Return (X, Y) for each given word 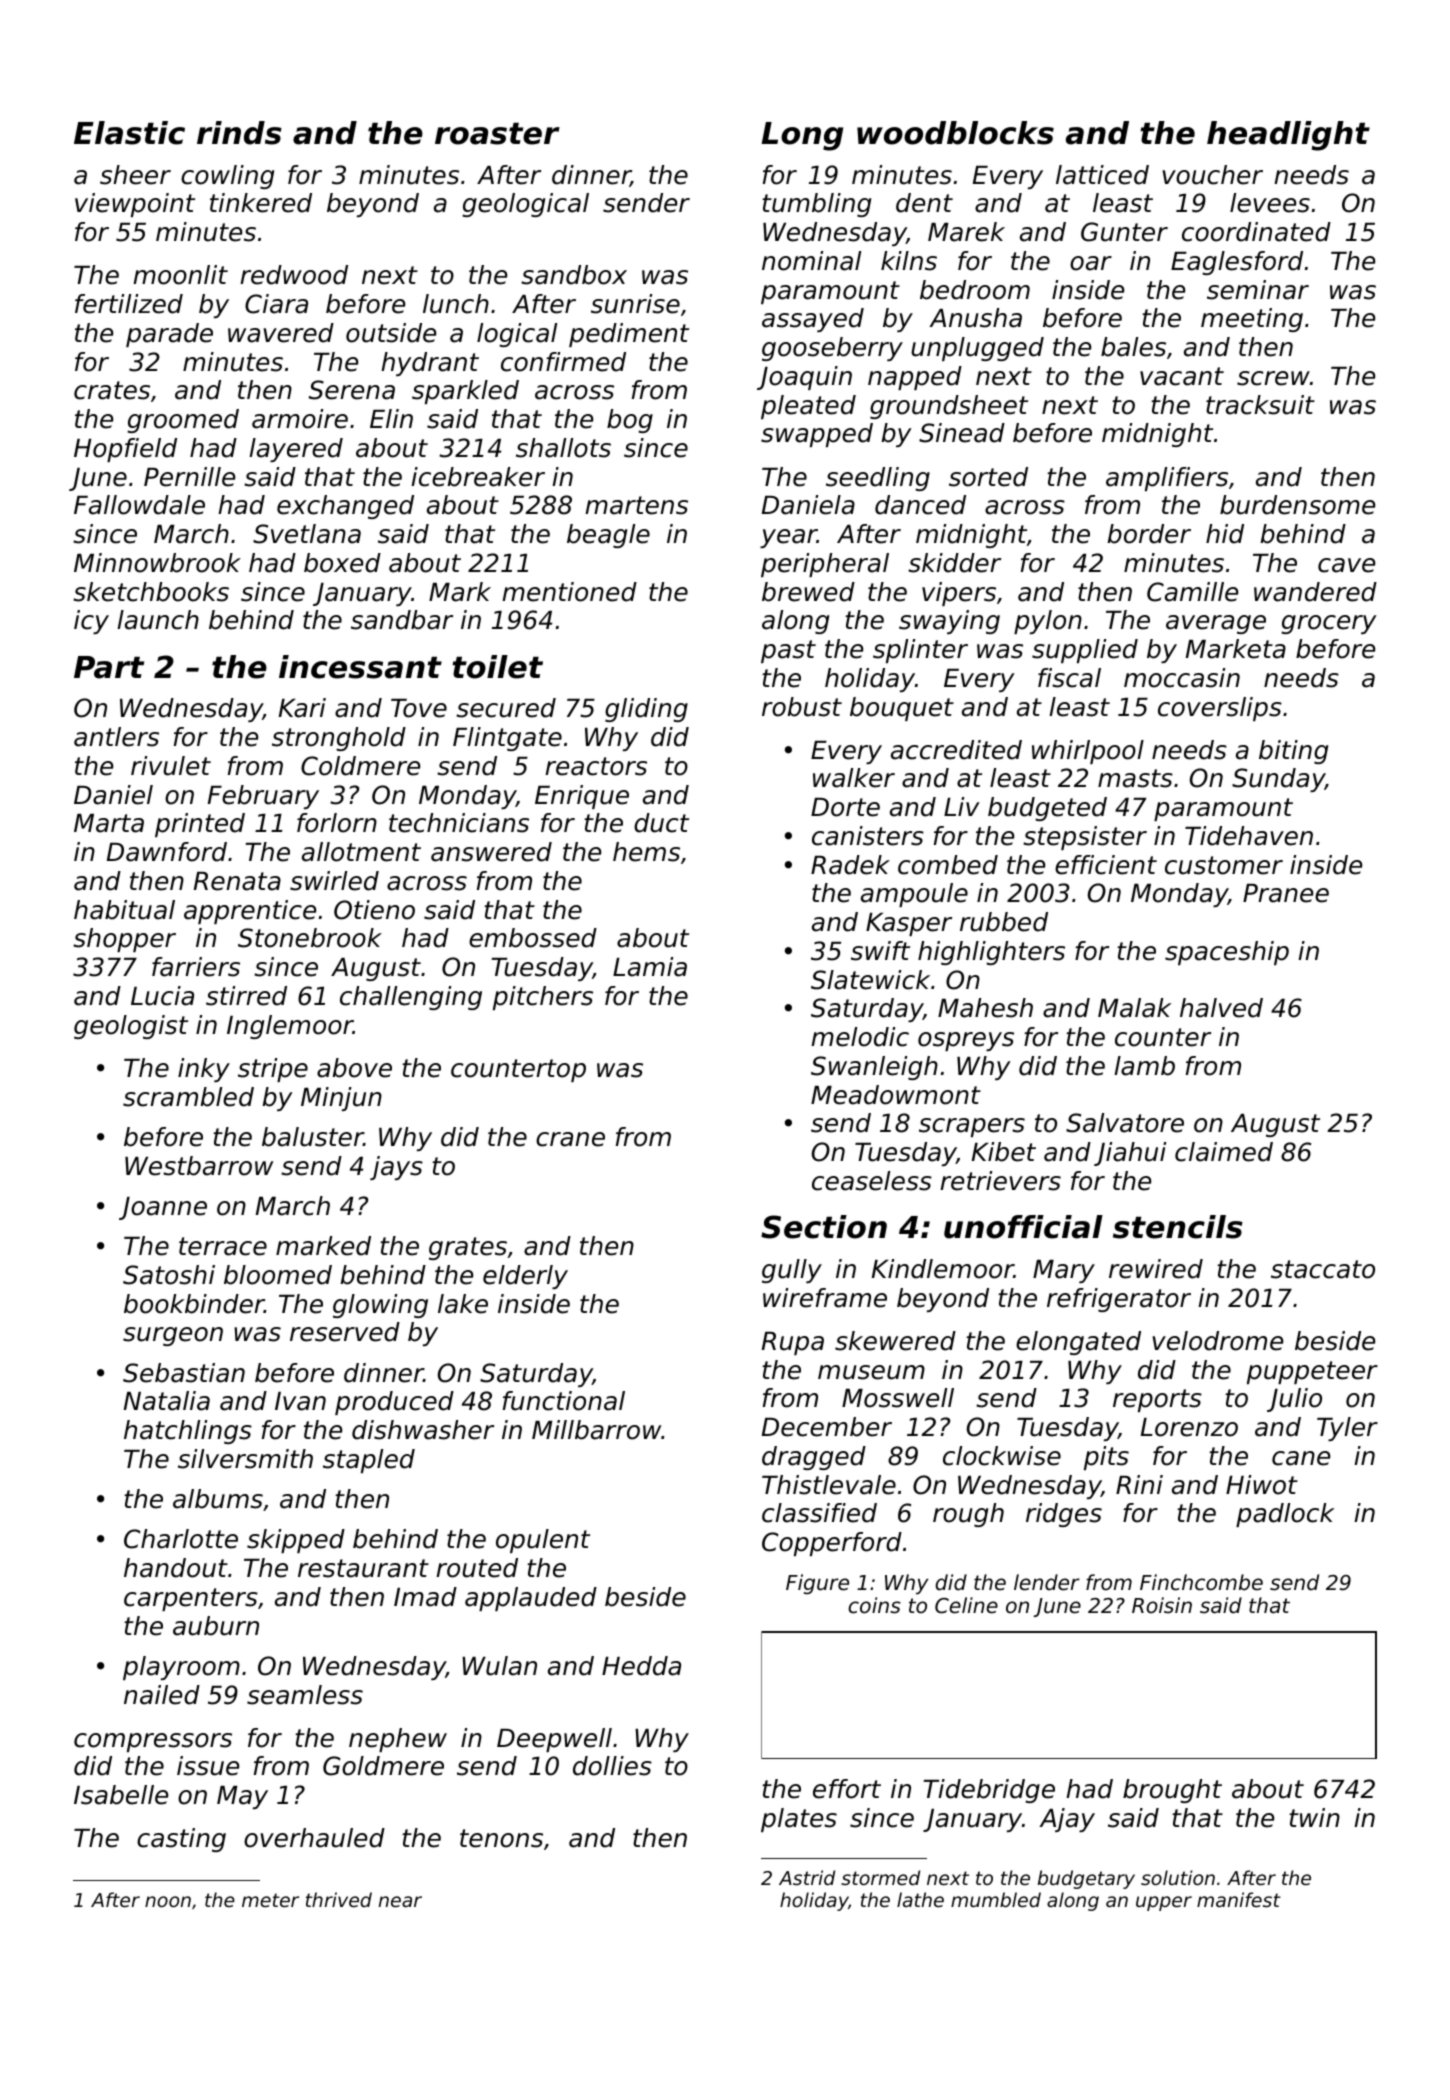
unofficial (1023, 1227)
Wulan (499, 1666)
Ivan (300, 1401)
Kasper (909, 924)
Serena (352, 390)
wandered (1315, 592)
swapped (817, 435)
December (827, 1427)
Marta (109, 823)
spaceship (1227, 953)
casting (181, 1840)
